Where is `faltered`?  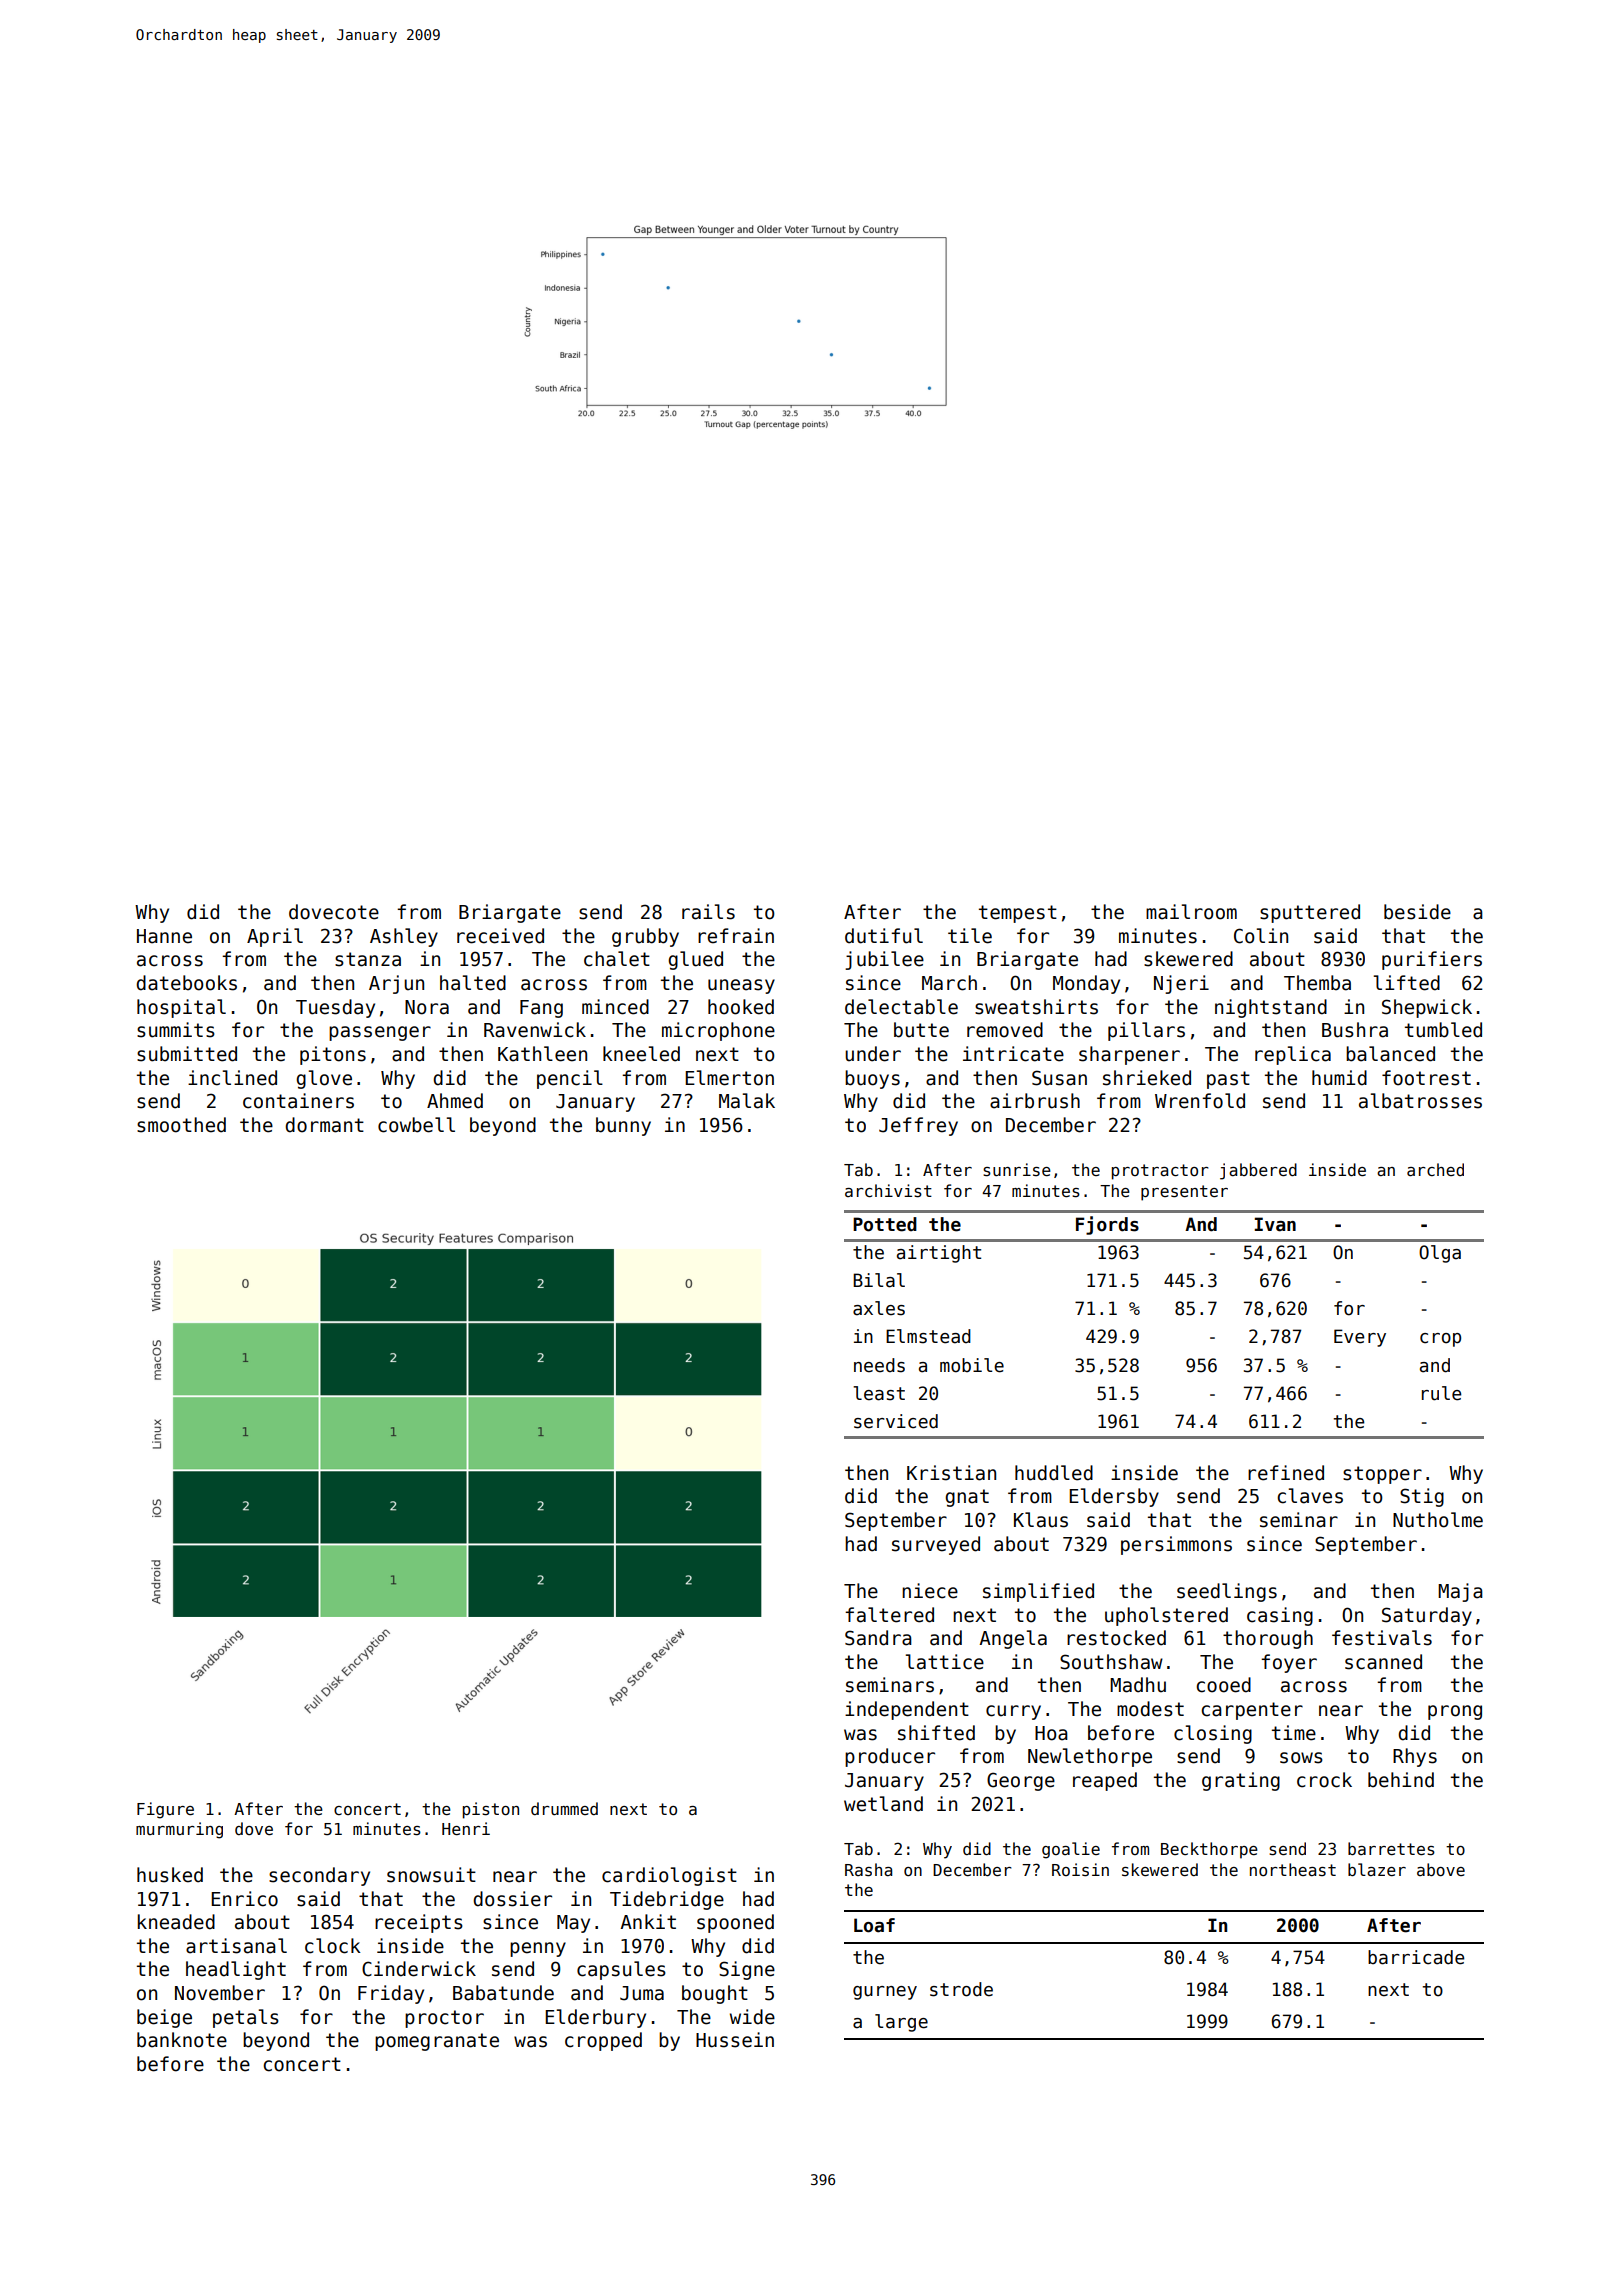
faltered is located at coordinates (889, 1615).
